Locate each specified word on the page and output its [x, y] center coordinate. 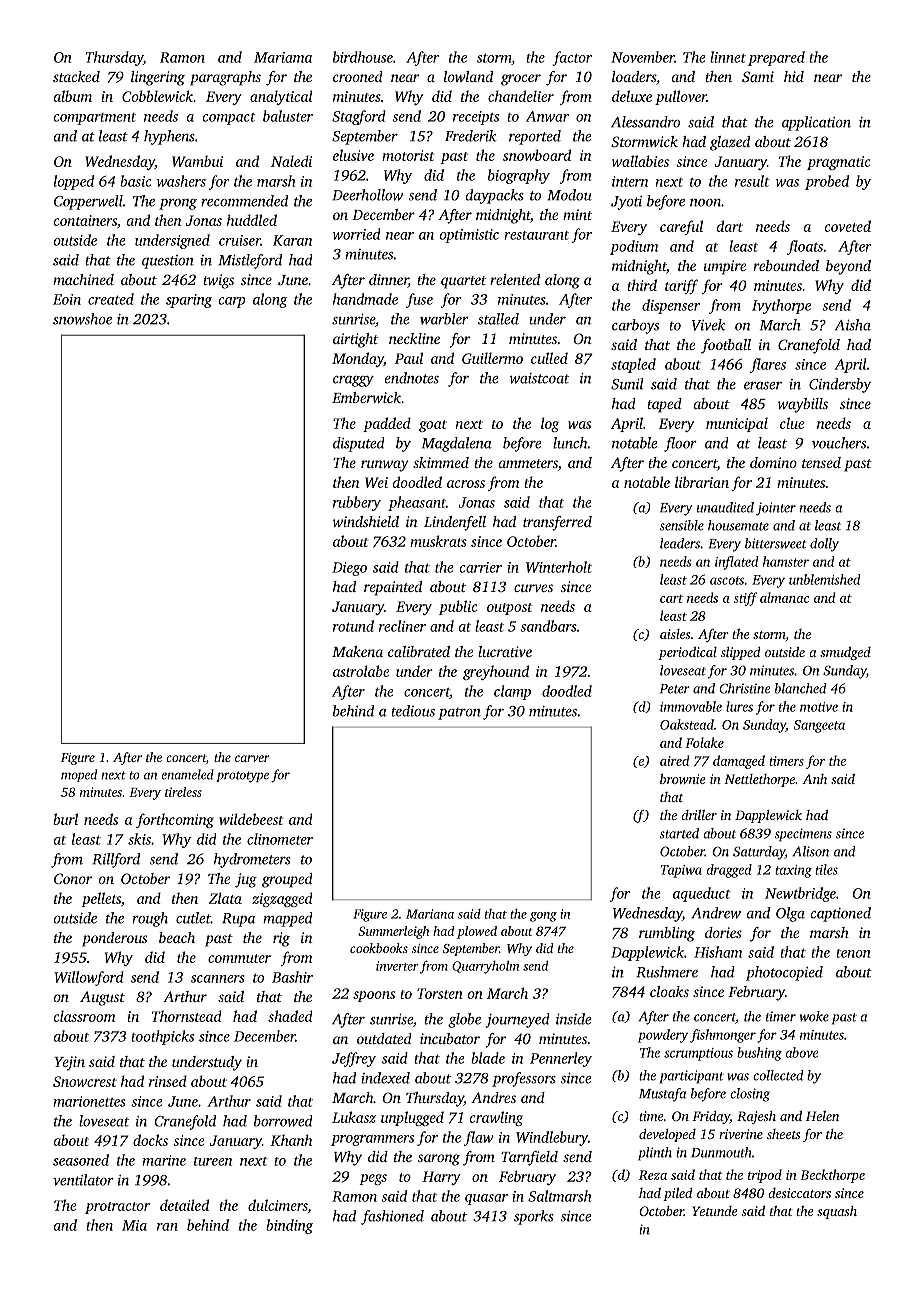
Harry [441, 1178]
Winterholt [559, 567]
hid [794, 76]
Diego [349, 569]
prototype [242, 777]
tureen [213, 1161]
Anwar [547, 116]
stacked [76, 76]
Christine [744, 688]
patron [459, 713]
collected [778, 1075]
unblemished [824, 579]
